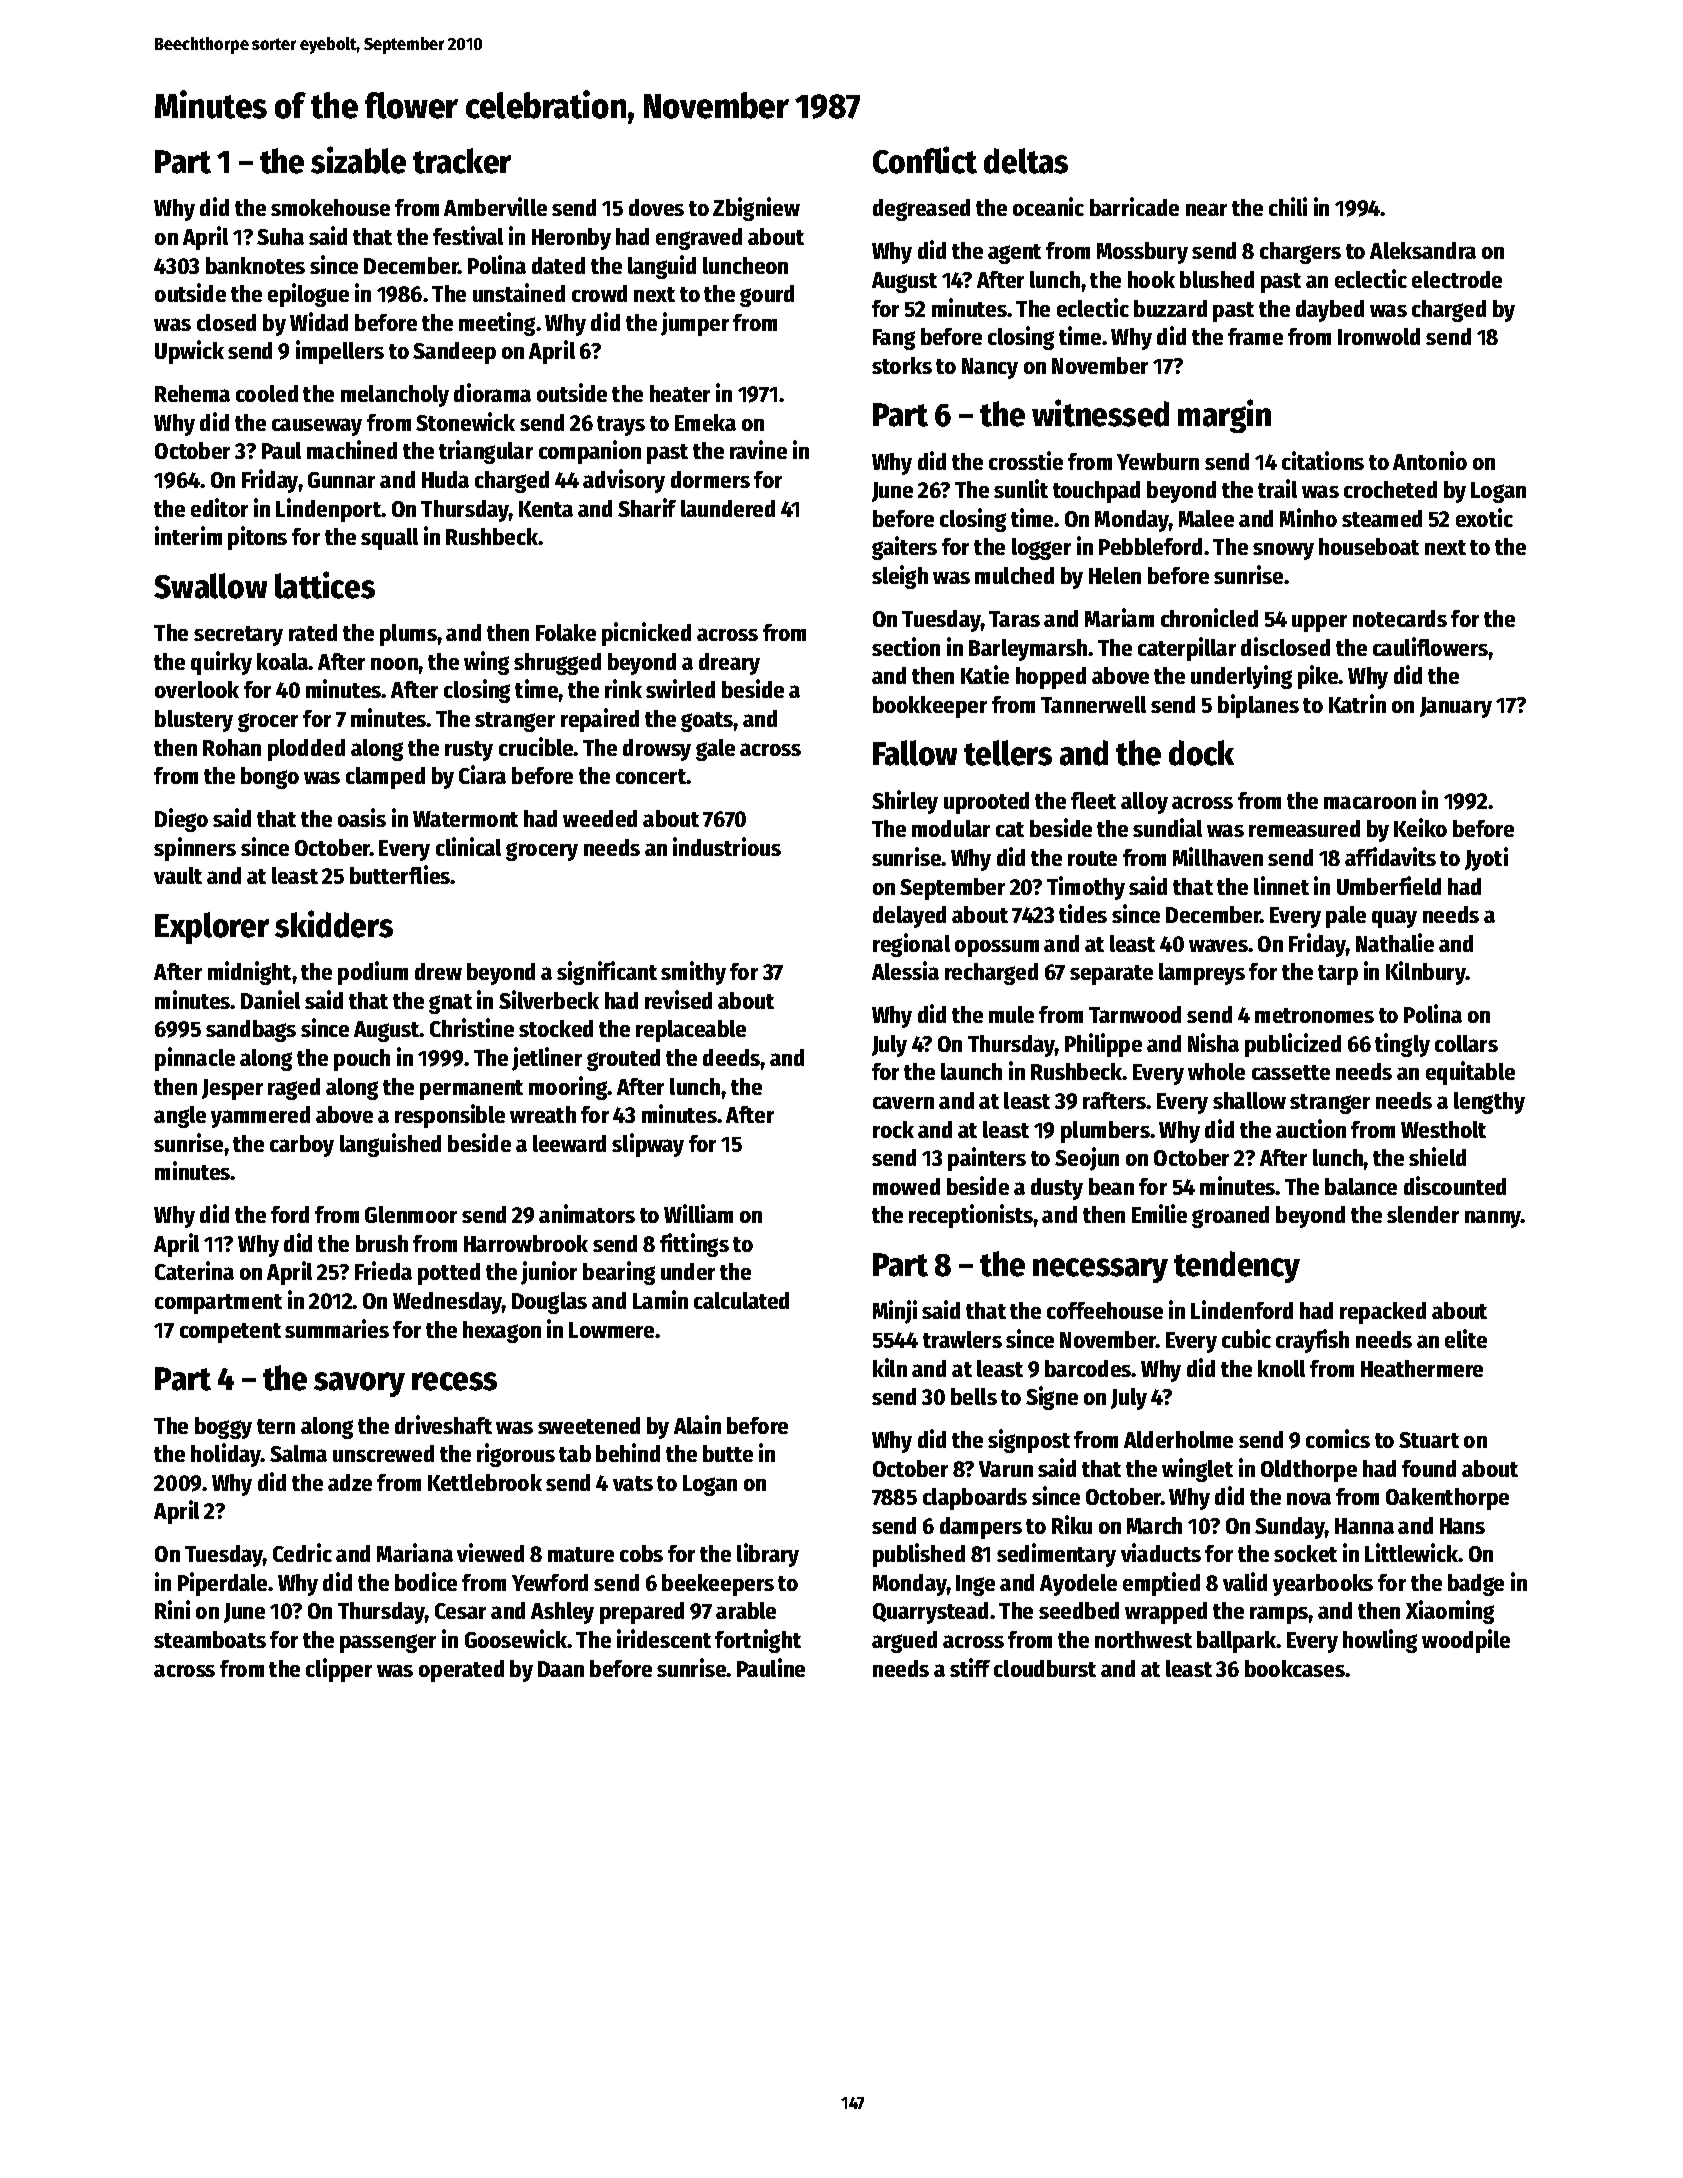 This screenshot has width=1683, height=2178. Describe the element at coordinates (1057, 1189) in the screenshot. I see `dusty` at that location.
